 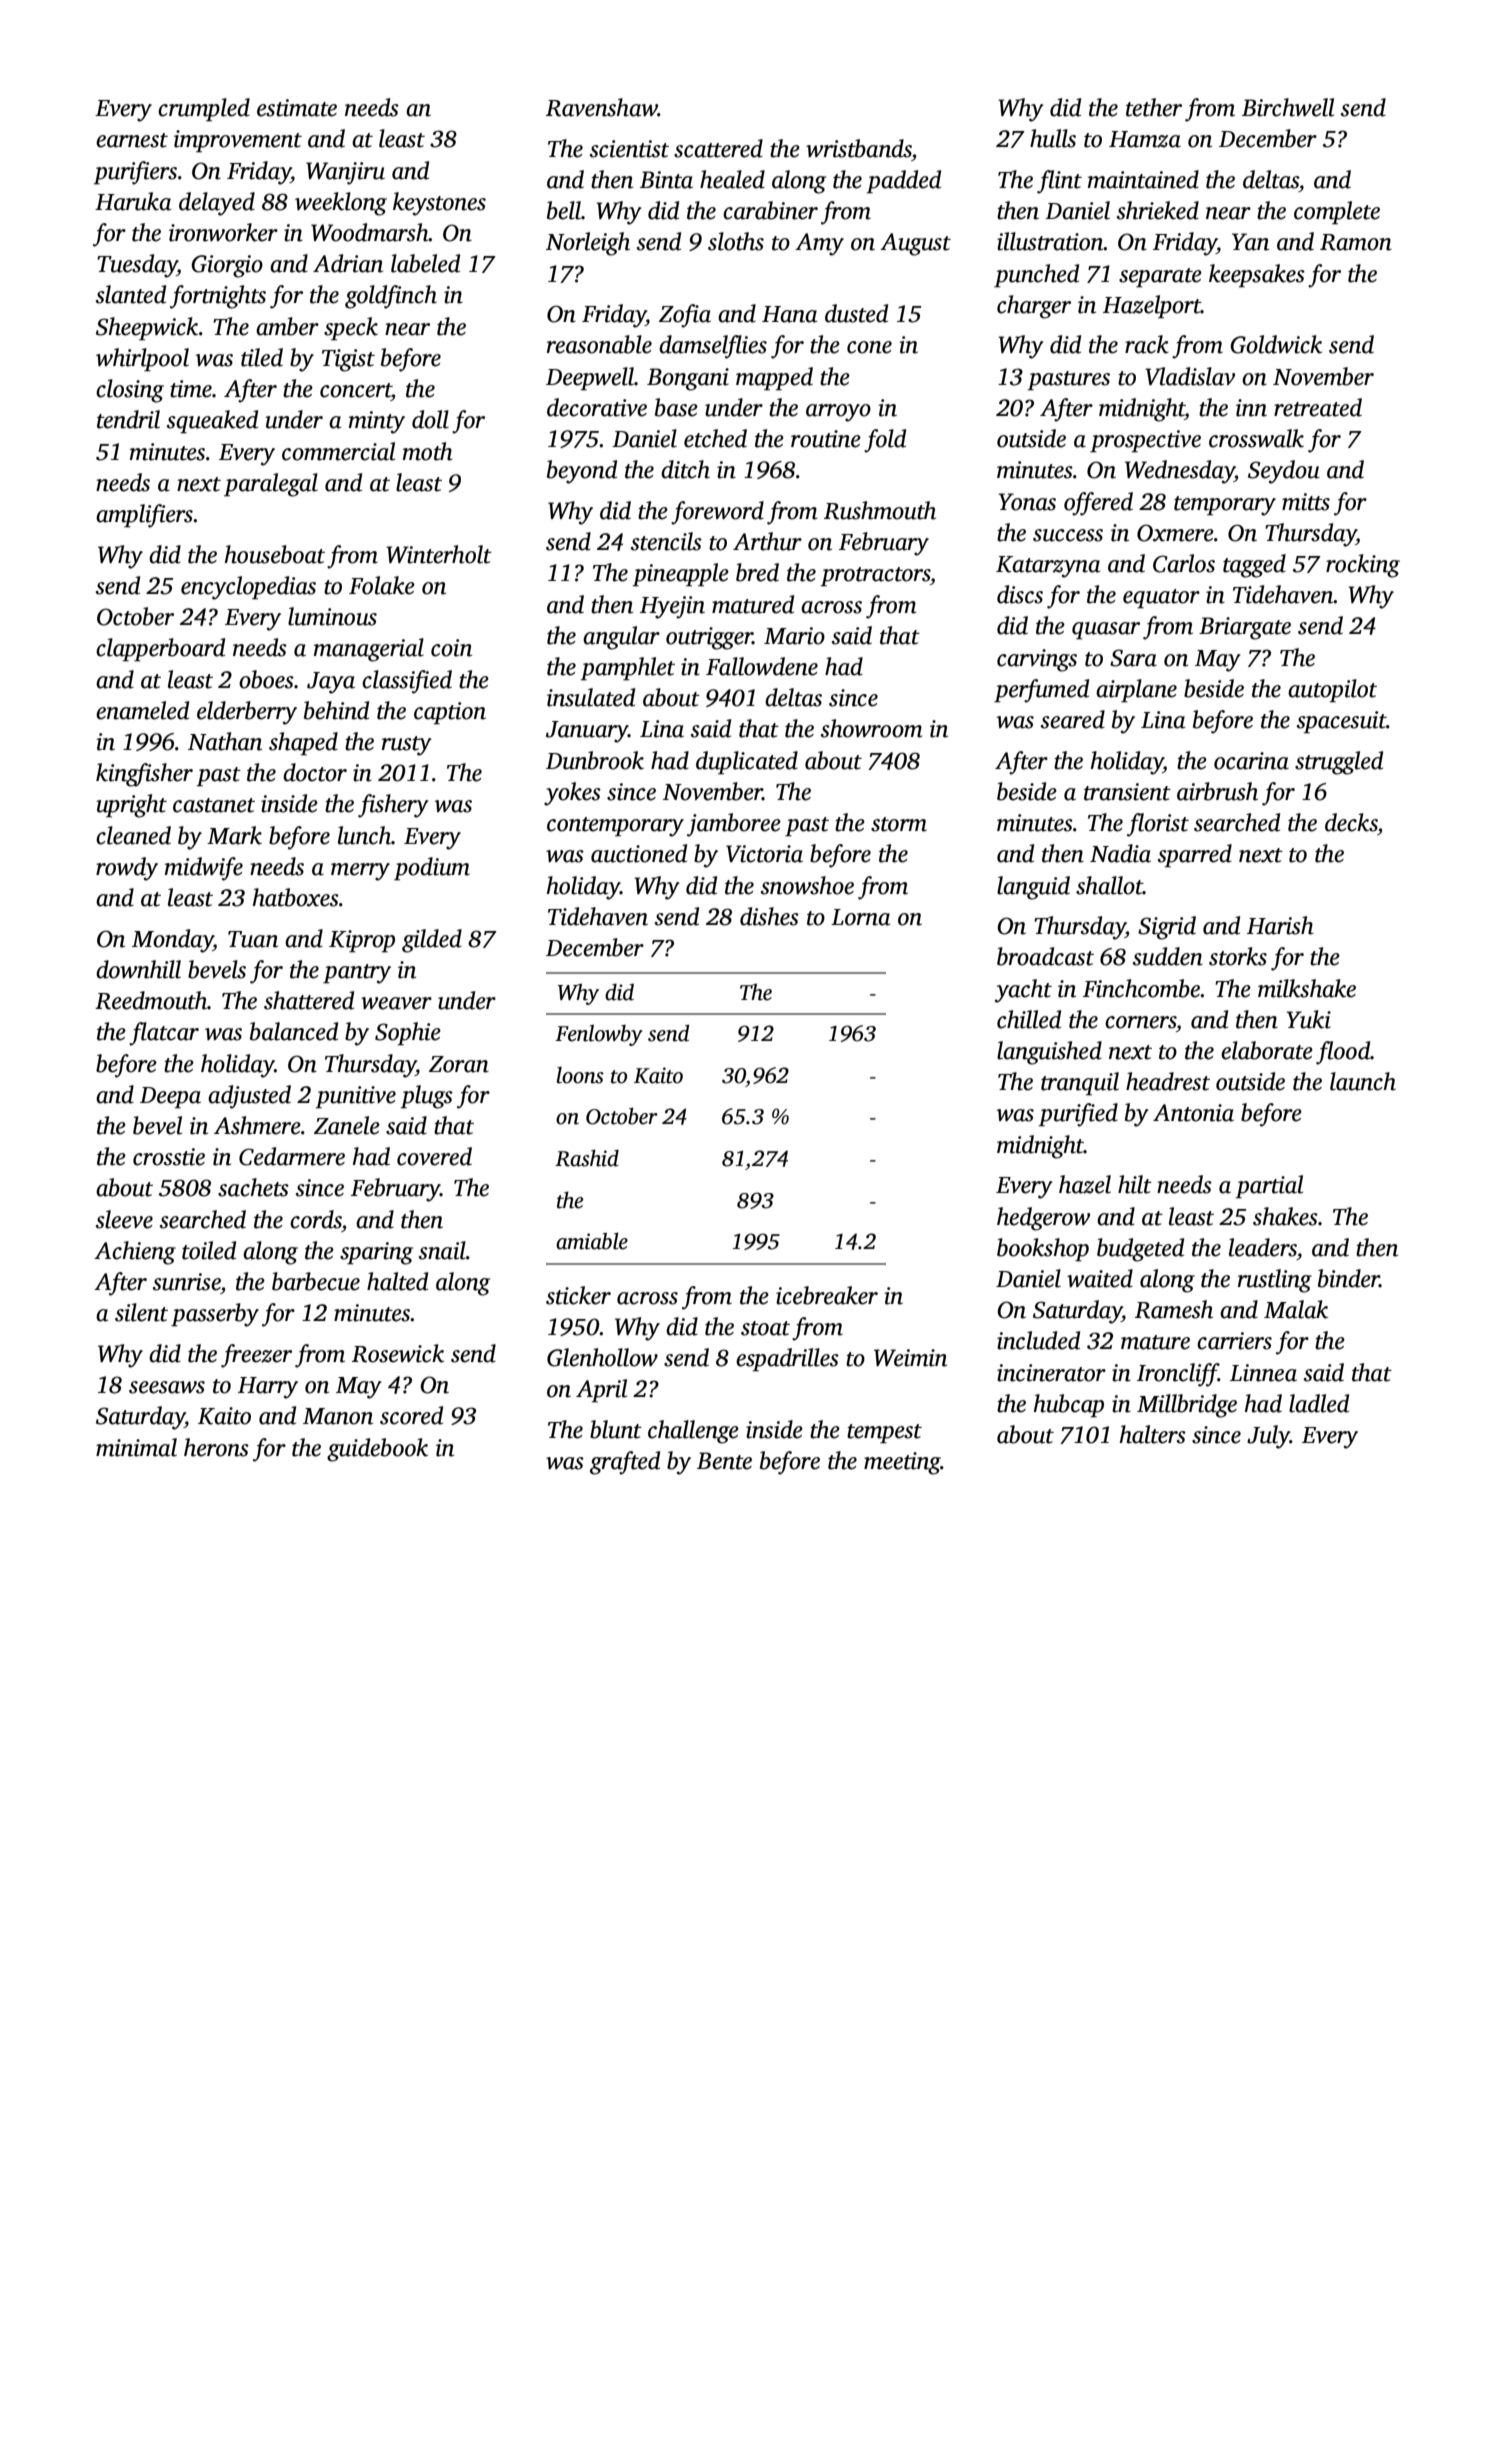 I want to click on Birchwell, so click(x=1288, y=107).
